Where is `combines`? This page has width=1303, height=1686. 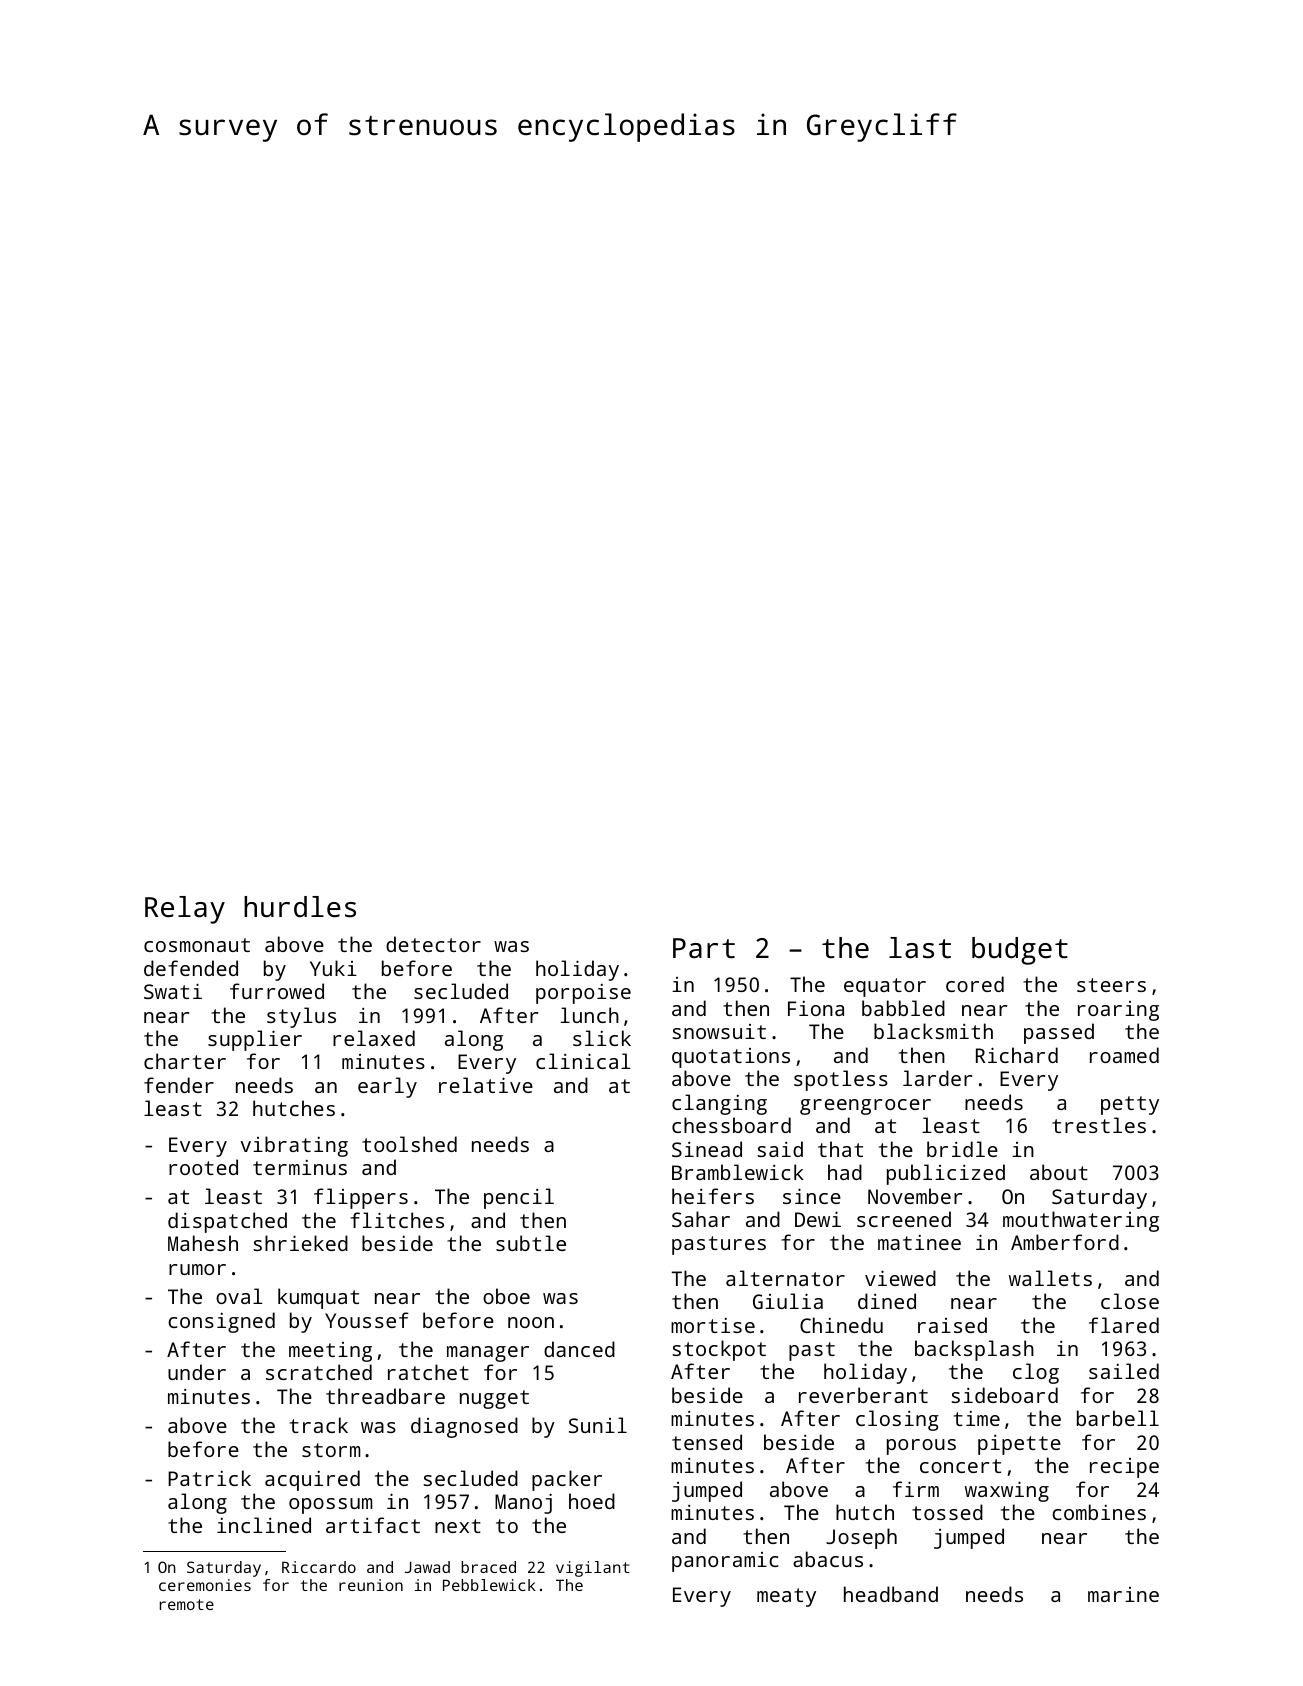 combines is located at coordinates (1099, 1512).
